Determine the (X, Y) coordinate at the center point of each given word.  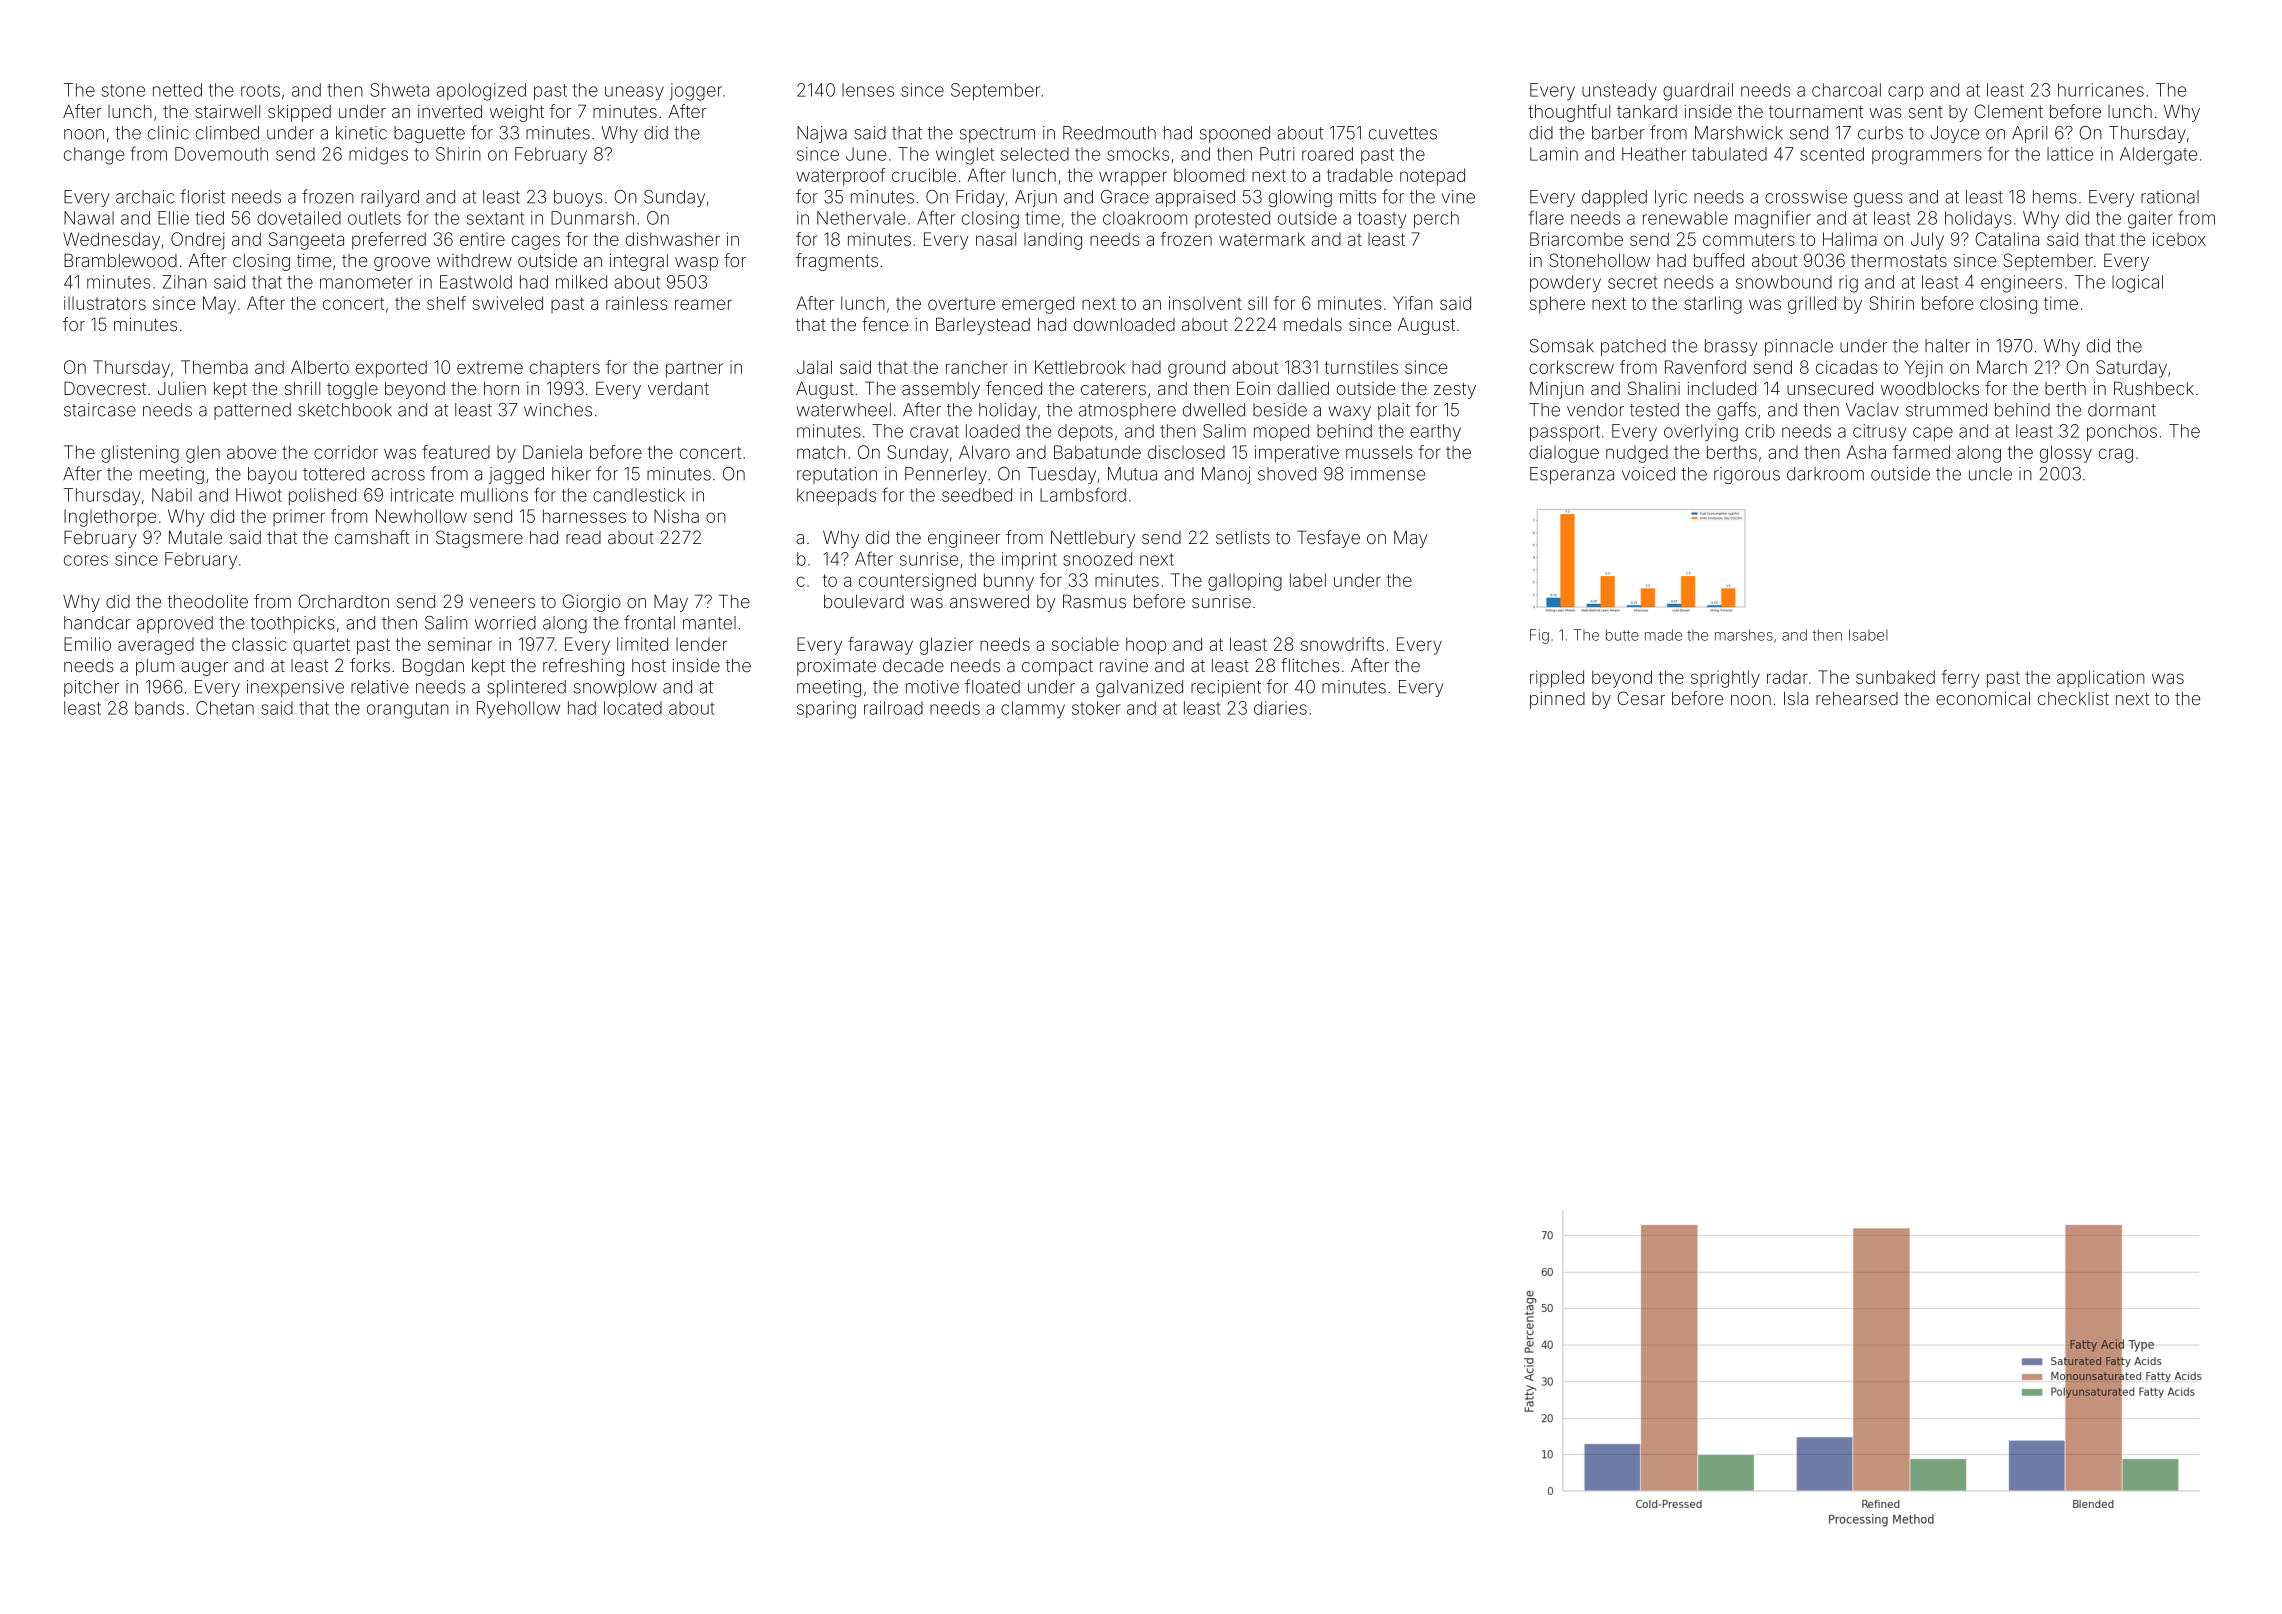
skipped (299, 113)
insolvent (1205, 303)
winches (558, 410)
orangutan (408, 710)
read (583, 537)
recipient (1226, 688)
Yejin (1924, 369)
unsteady (1619, 92)
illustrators (105, 303)
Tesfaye (1328, 539)
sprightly (1725, 679)
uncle (1990, 474)
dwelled (1214, 410)
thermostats (1899, 260)
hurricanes (2101, 90)
